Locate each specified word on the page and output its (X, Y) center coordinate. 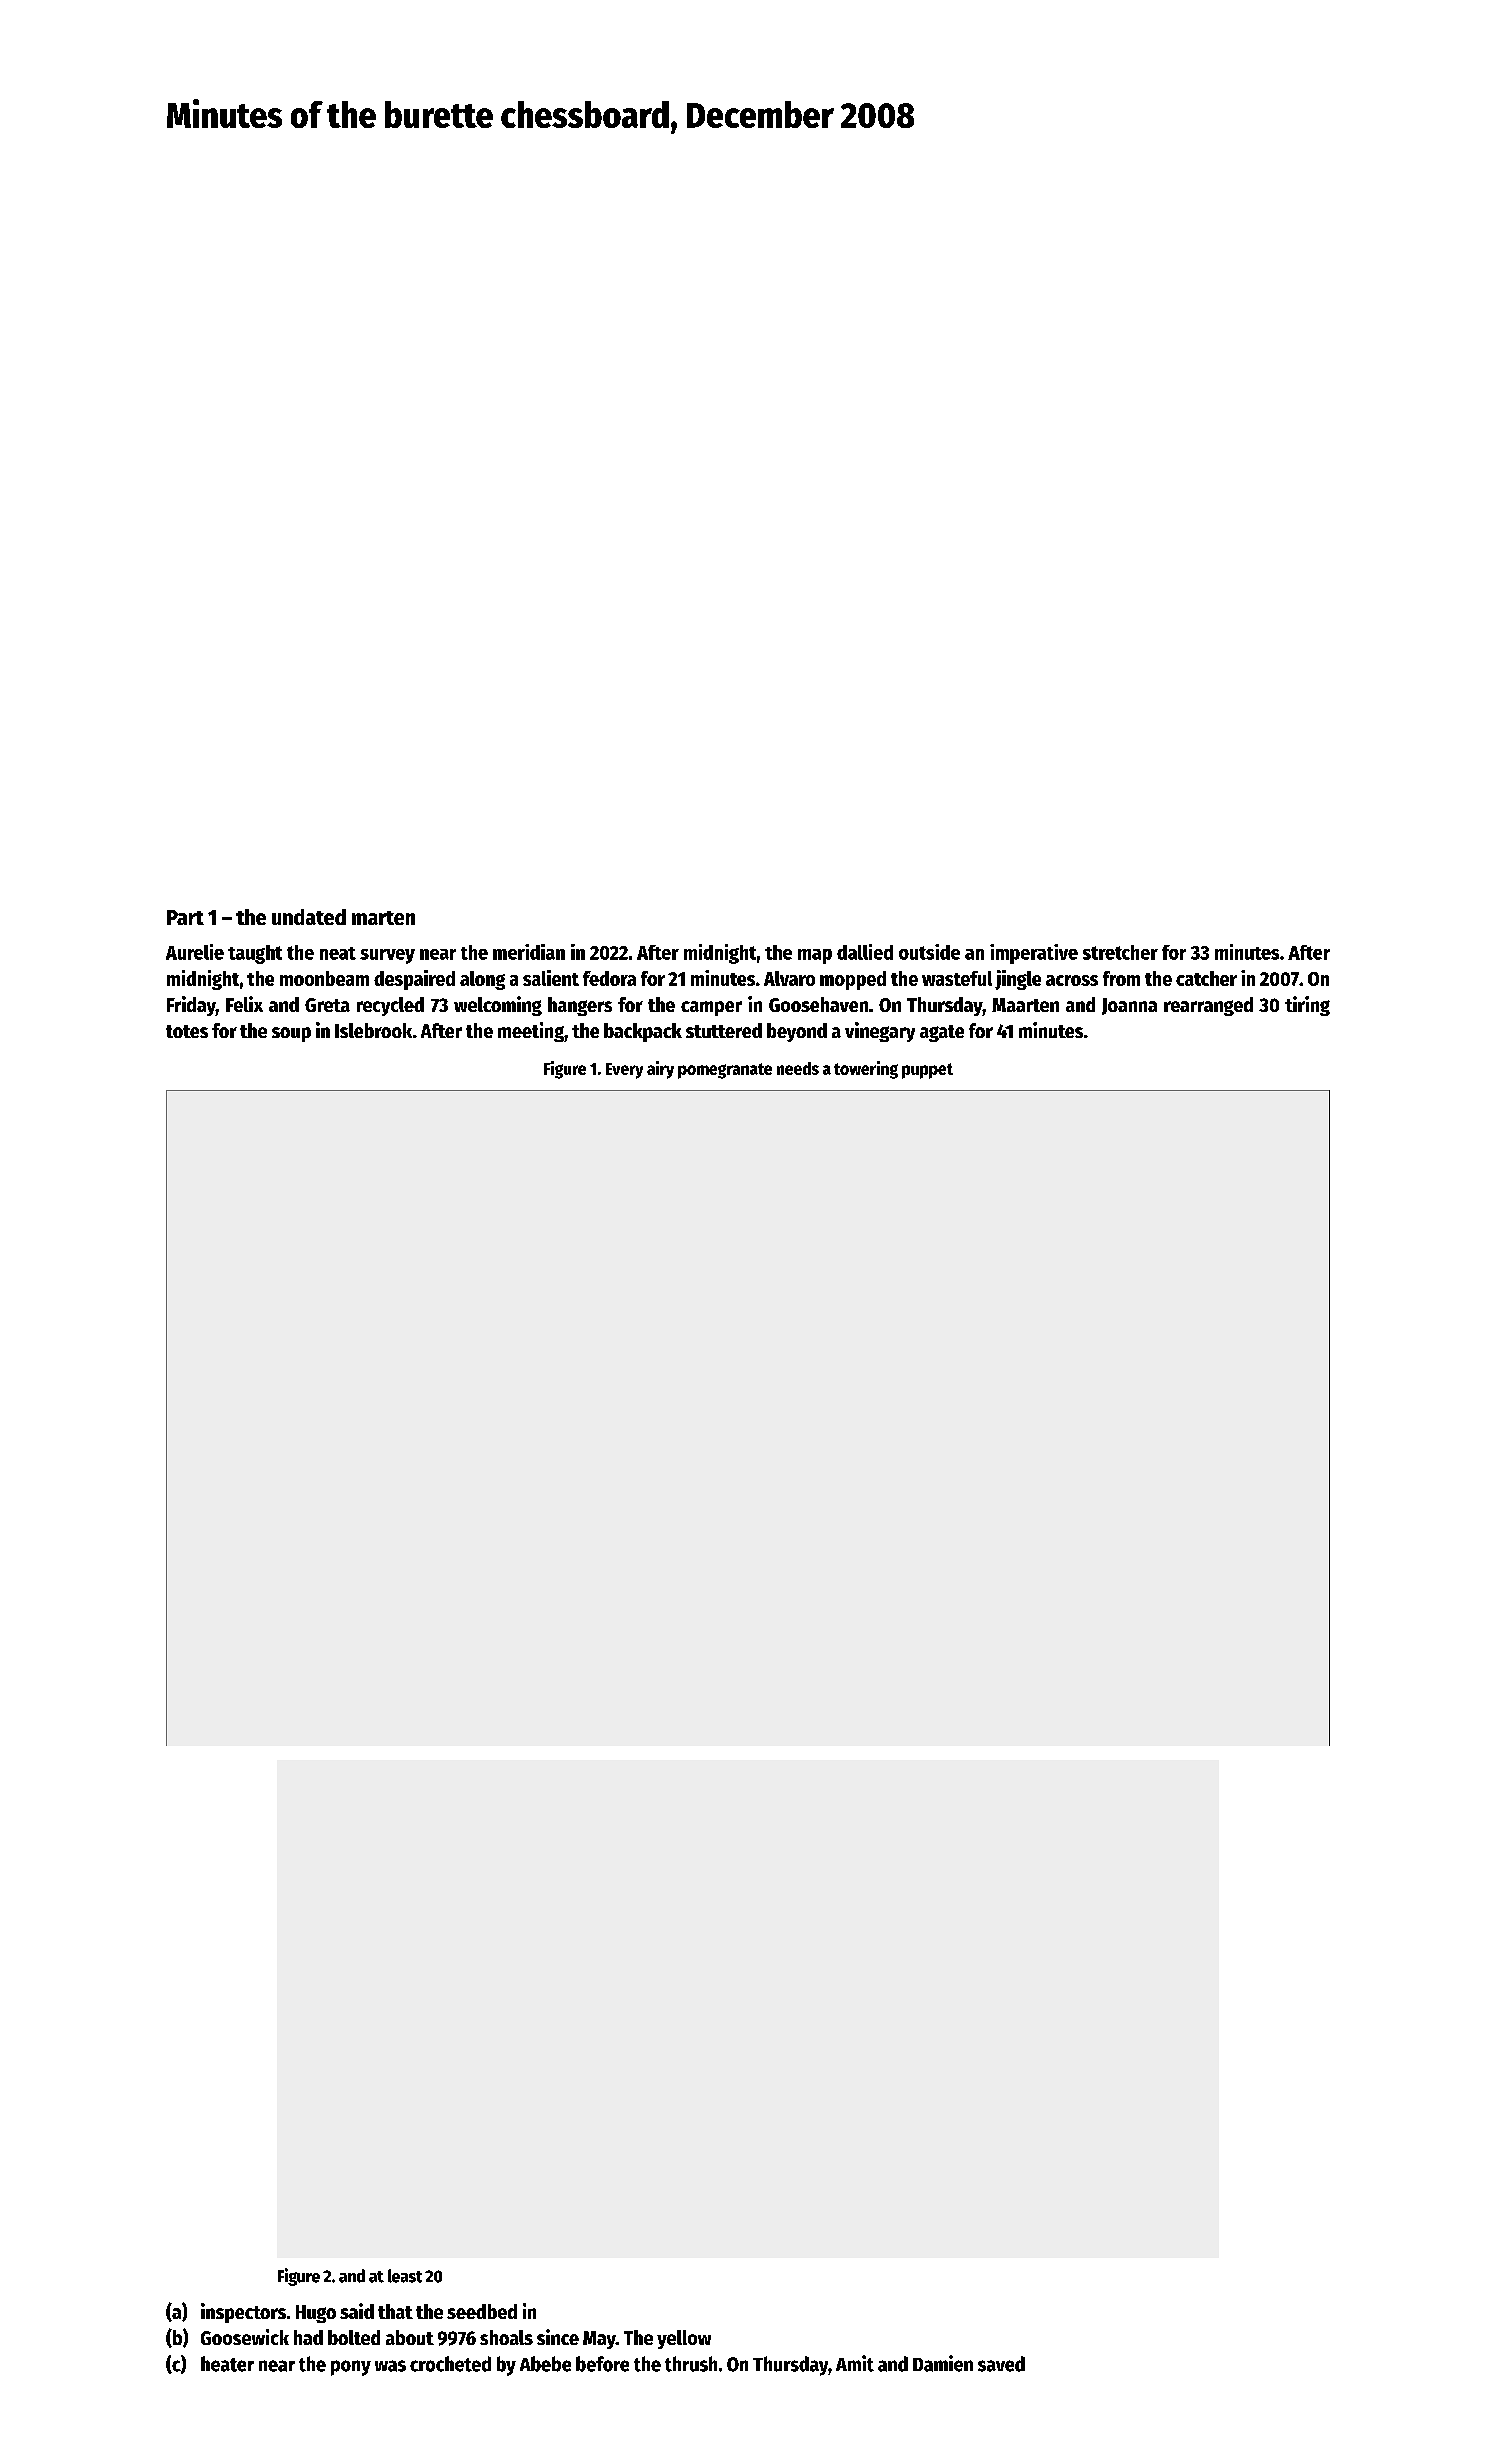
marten (383, 918)
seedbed (482, 2311)
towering (866, 1070)
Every (624, 1071)
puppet (927, 1071)
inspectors (243, 2313)
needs (798, 1068)
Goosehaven (818, 1004)
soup (291, 1034)
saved (1001, 2364)
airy (660, 1070)
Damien (943, 2363)
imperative (1034, 954)
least (405, 2276)
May (599, 2340)
